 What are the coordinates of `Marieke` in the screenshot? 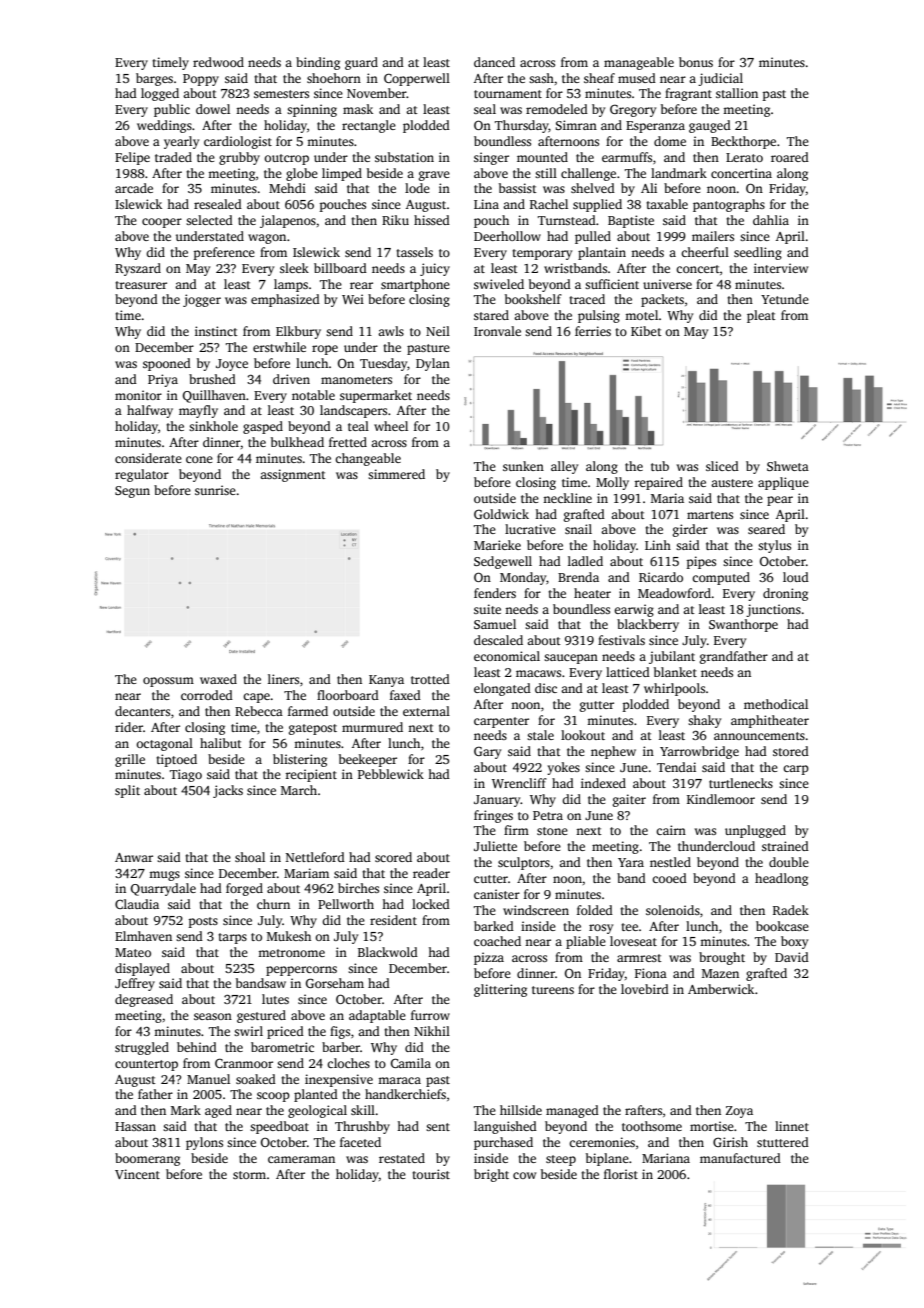 It's located at (497, 545).
